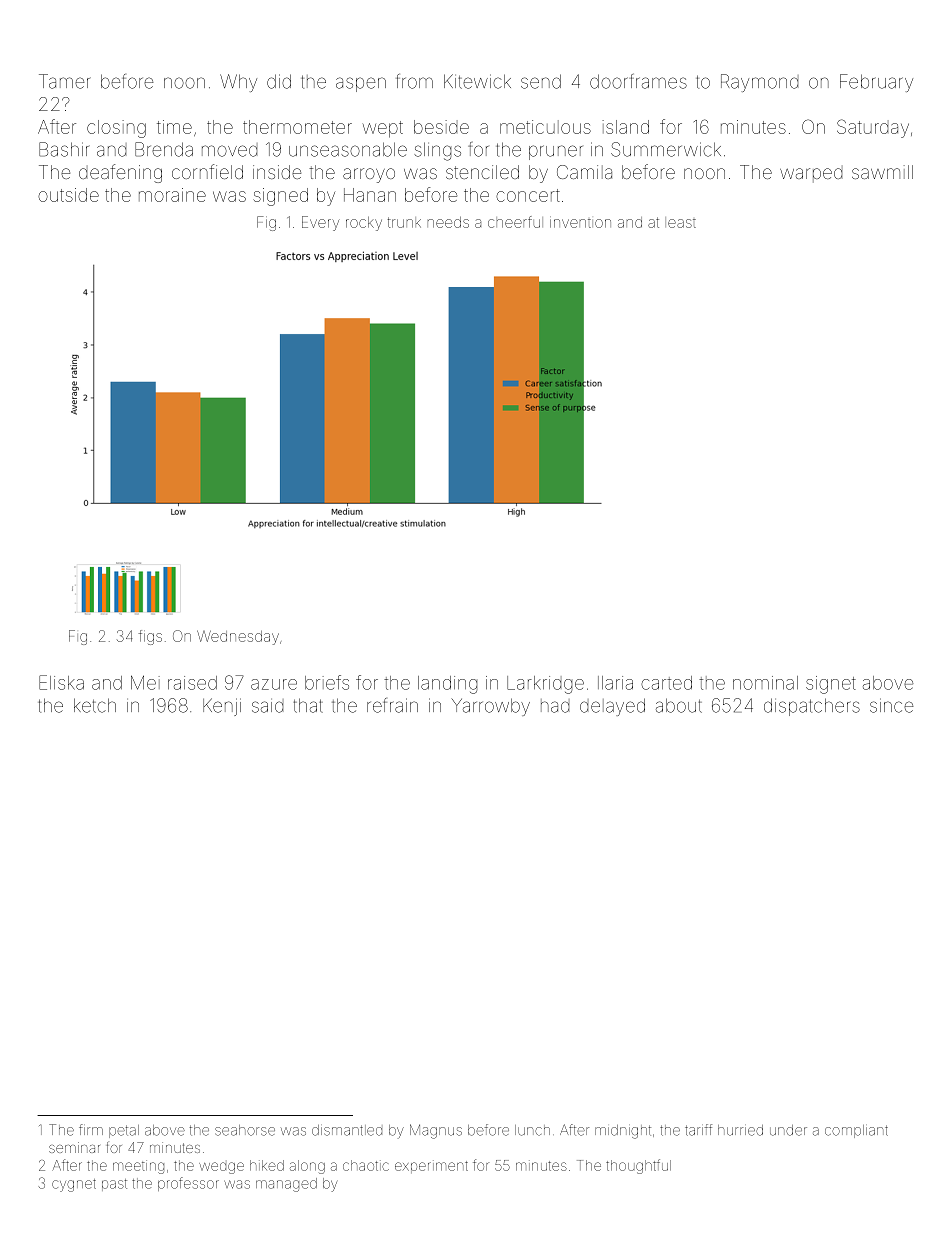  What do you see at coordinates (545, 685) in the screenshot?
I see `Larkridge` at bounding box center [545, 685].
